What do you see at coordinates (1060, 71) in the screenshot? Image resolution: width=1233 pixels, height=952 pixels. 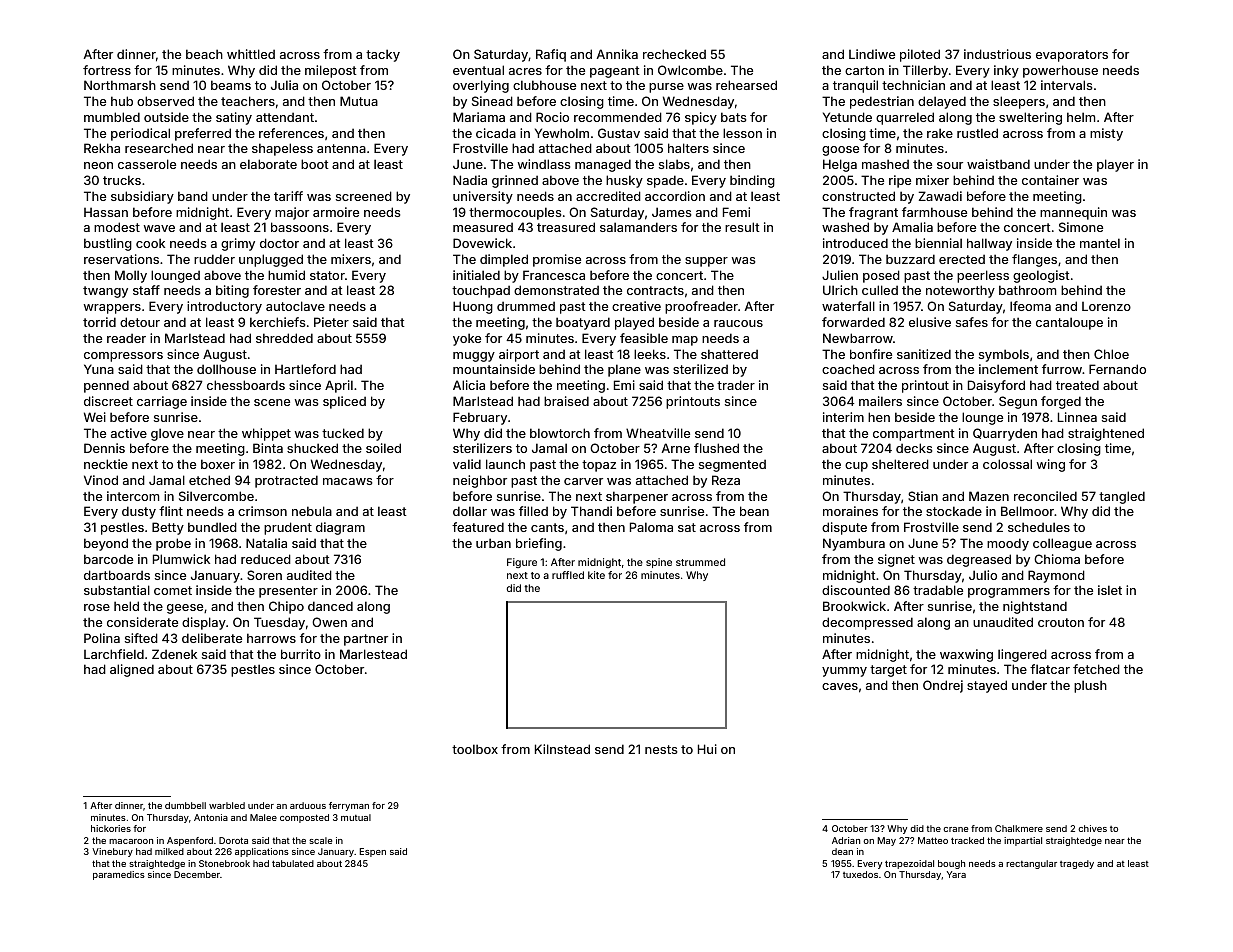 I see `powerhouse` at bounding box center [1060, 71].
